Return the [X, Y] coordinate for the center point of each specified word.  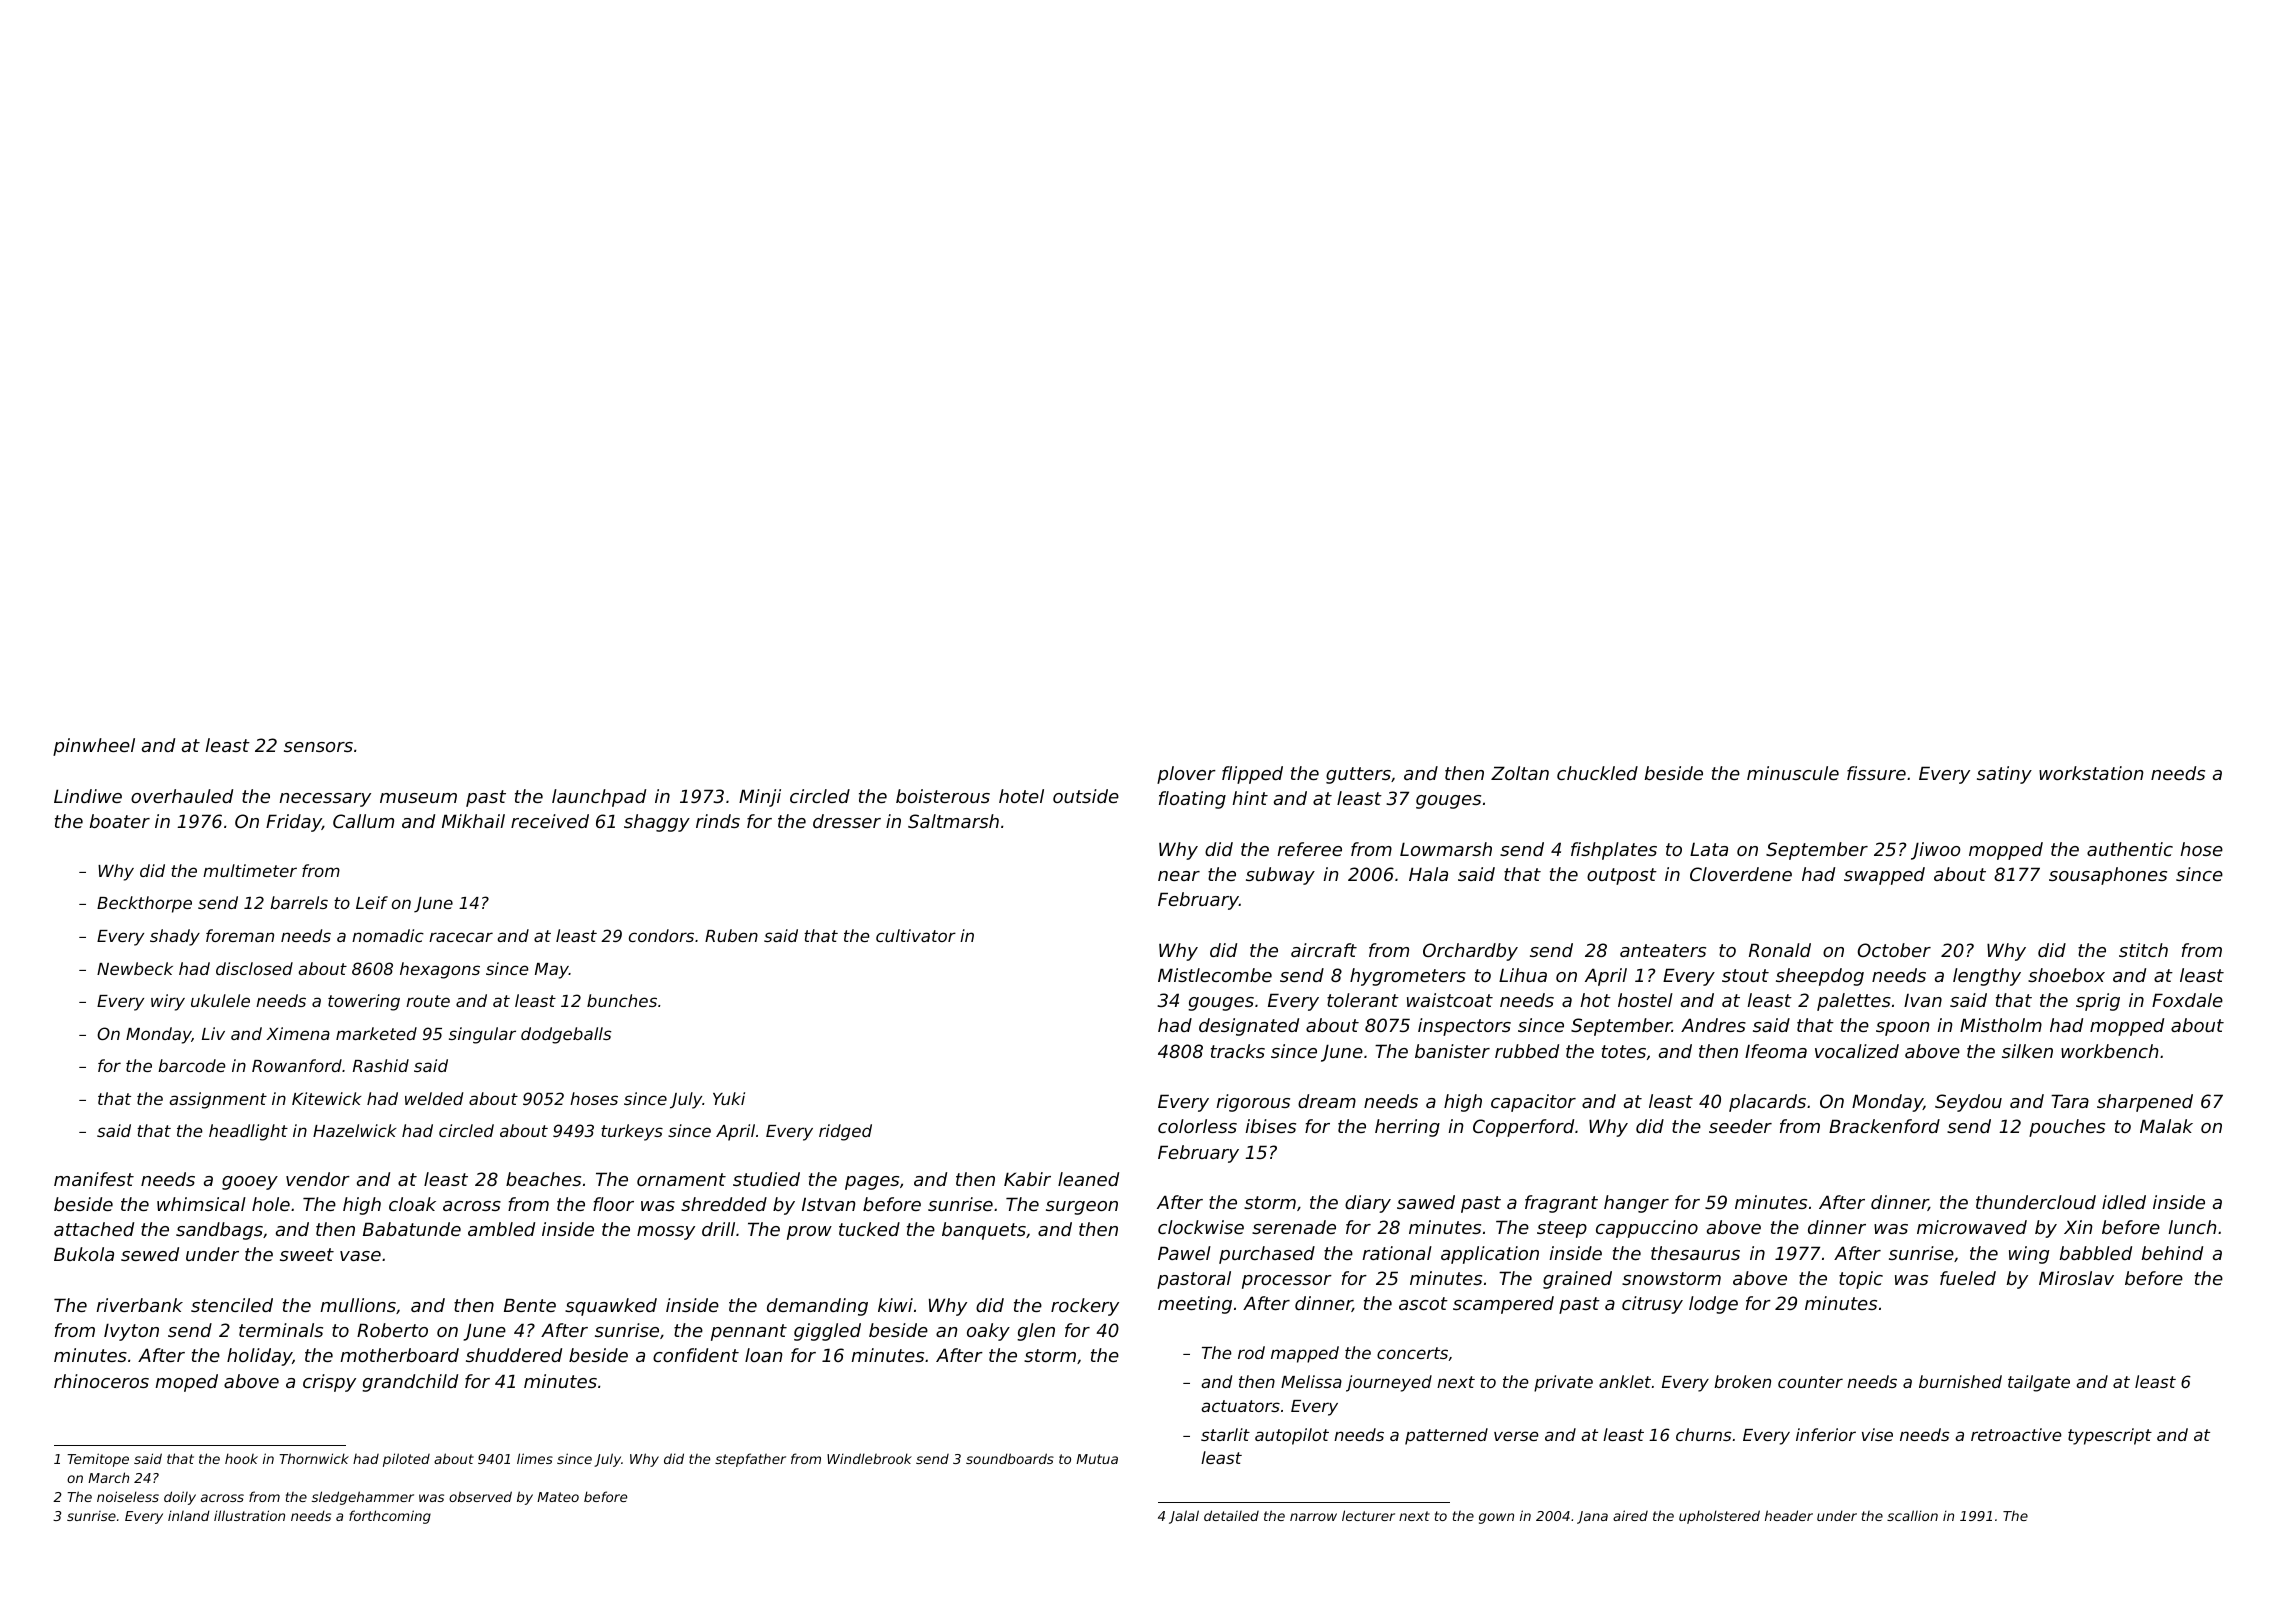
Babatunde [412, 1229]
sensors [318, 747]
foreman [240, 935]
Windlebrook [869, 1458]
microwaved [1972, 1227]
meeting [1195, 1305]
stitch [2143, 950]
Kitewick [326, 1098]
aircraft [1324, 950]
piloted [406, 1460]
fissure [1876, 773]
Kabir [1027, 1179]
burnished [1960, 1381]
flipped [1252, 775]
